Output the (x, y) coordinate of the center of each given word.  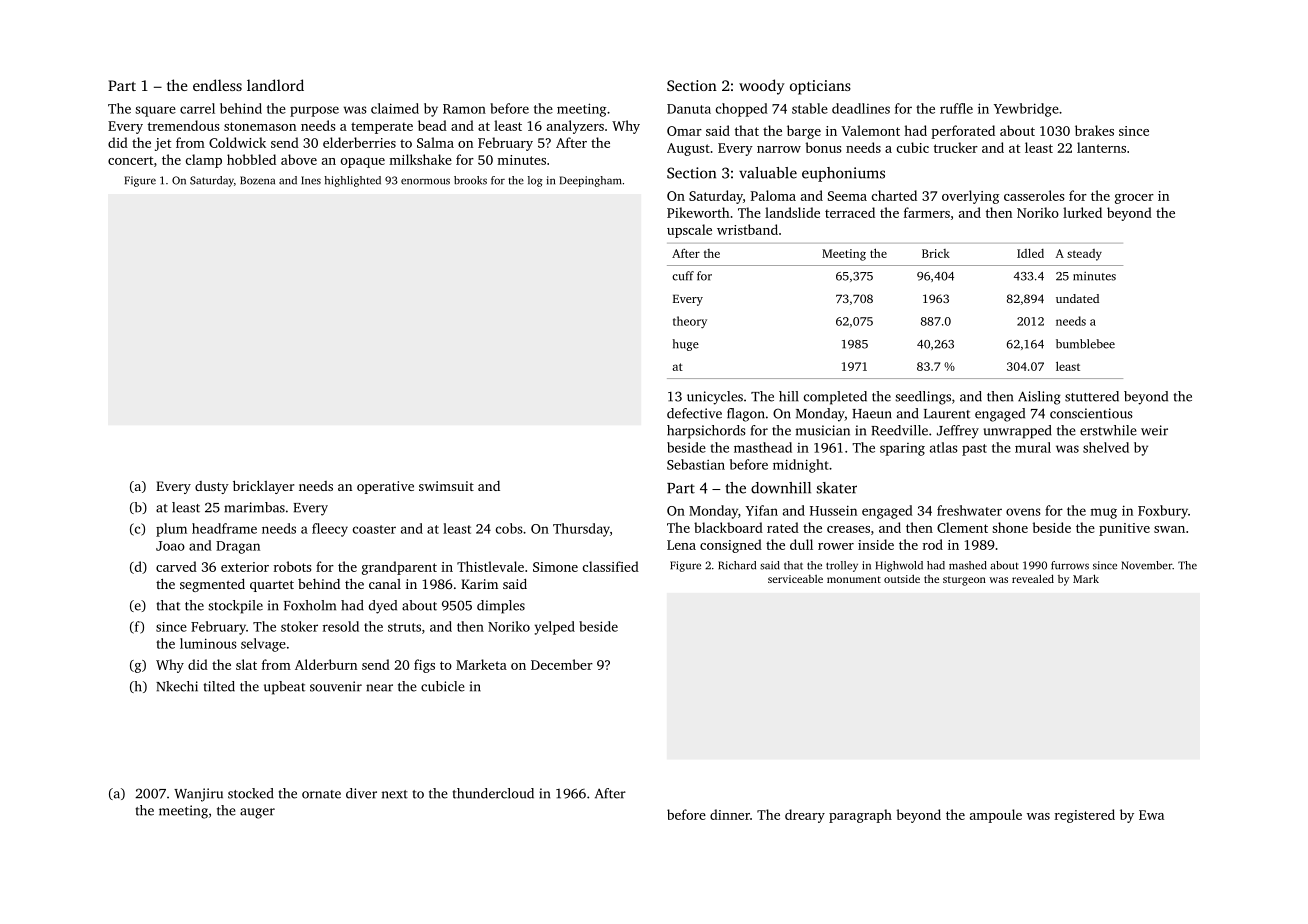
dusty (212, 487)
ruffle (956, 108)
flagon (746, 415)
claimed (395, 108)
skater (837, 488)
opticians (820, 87)
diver (361, 793)
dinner (730, 814)
